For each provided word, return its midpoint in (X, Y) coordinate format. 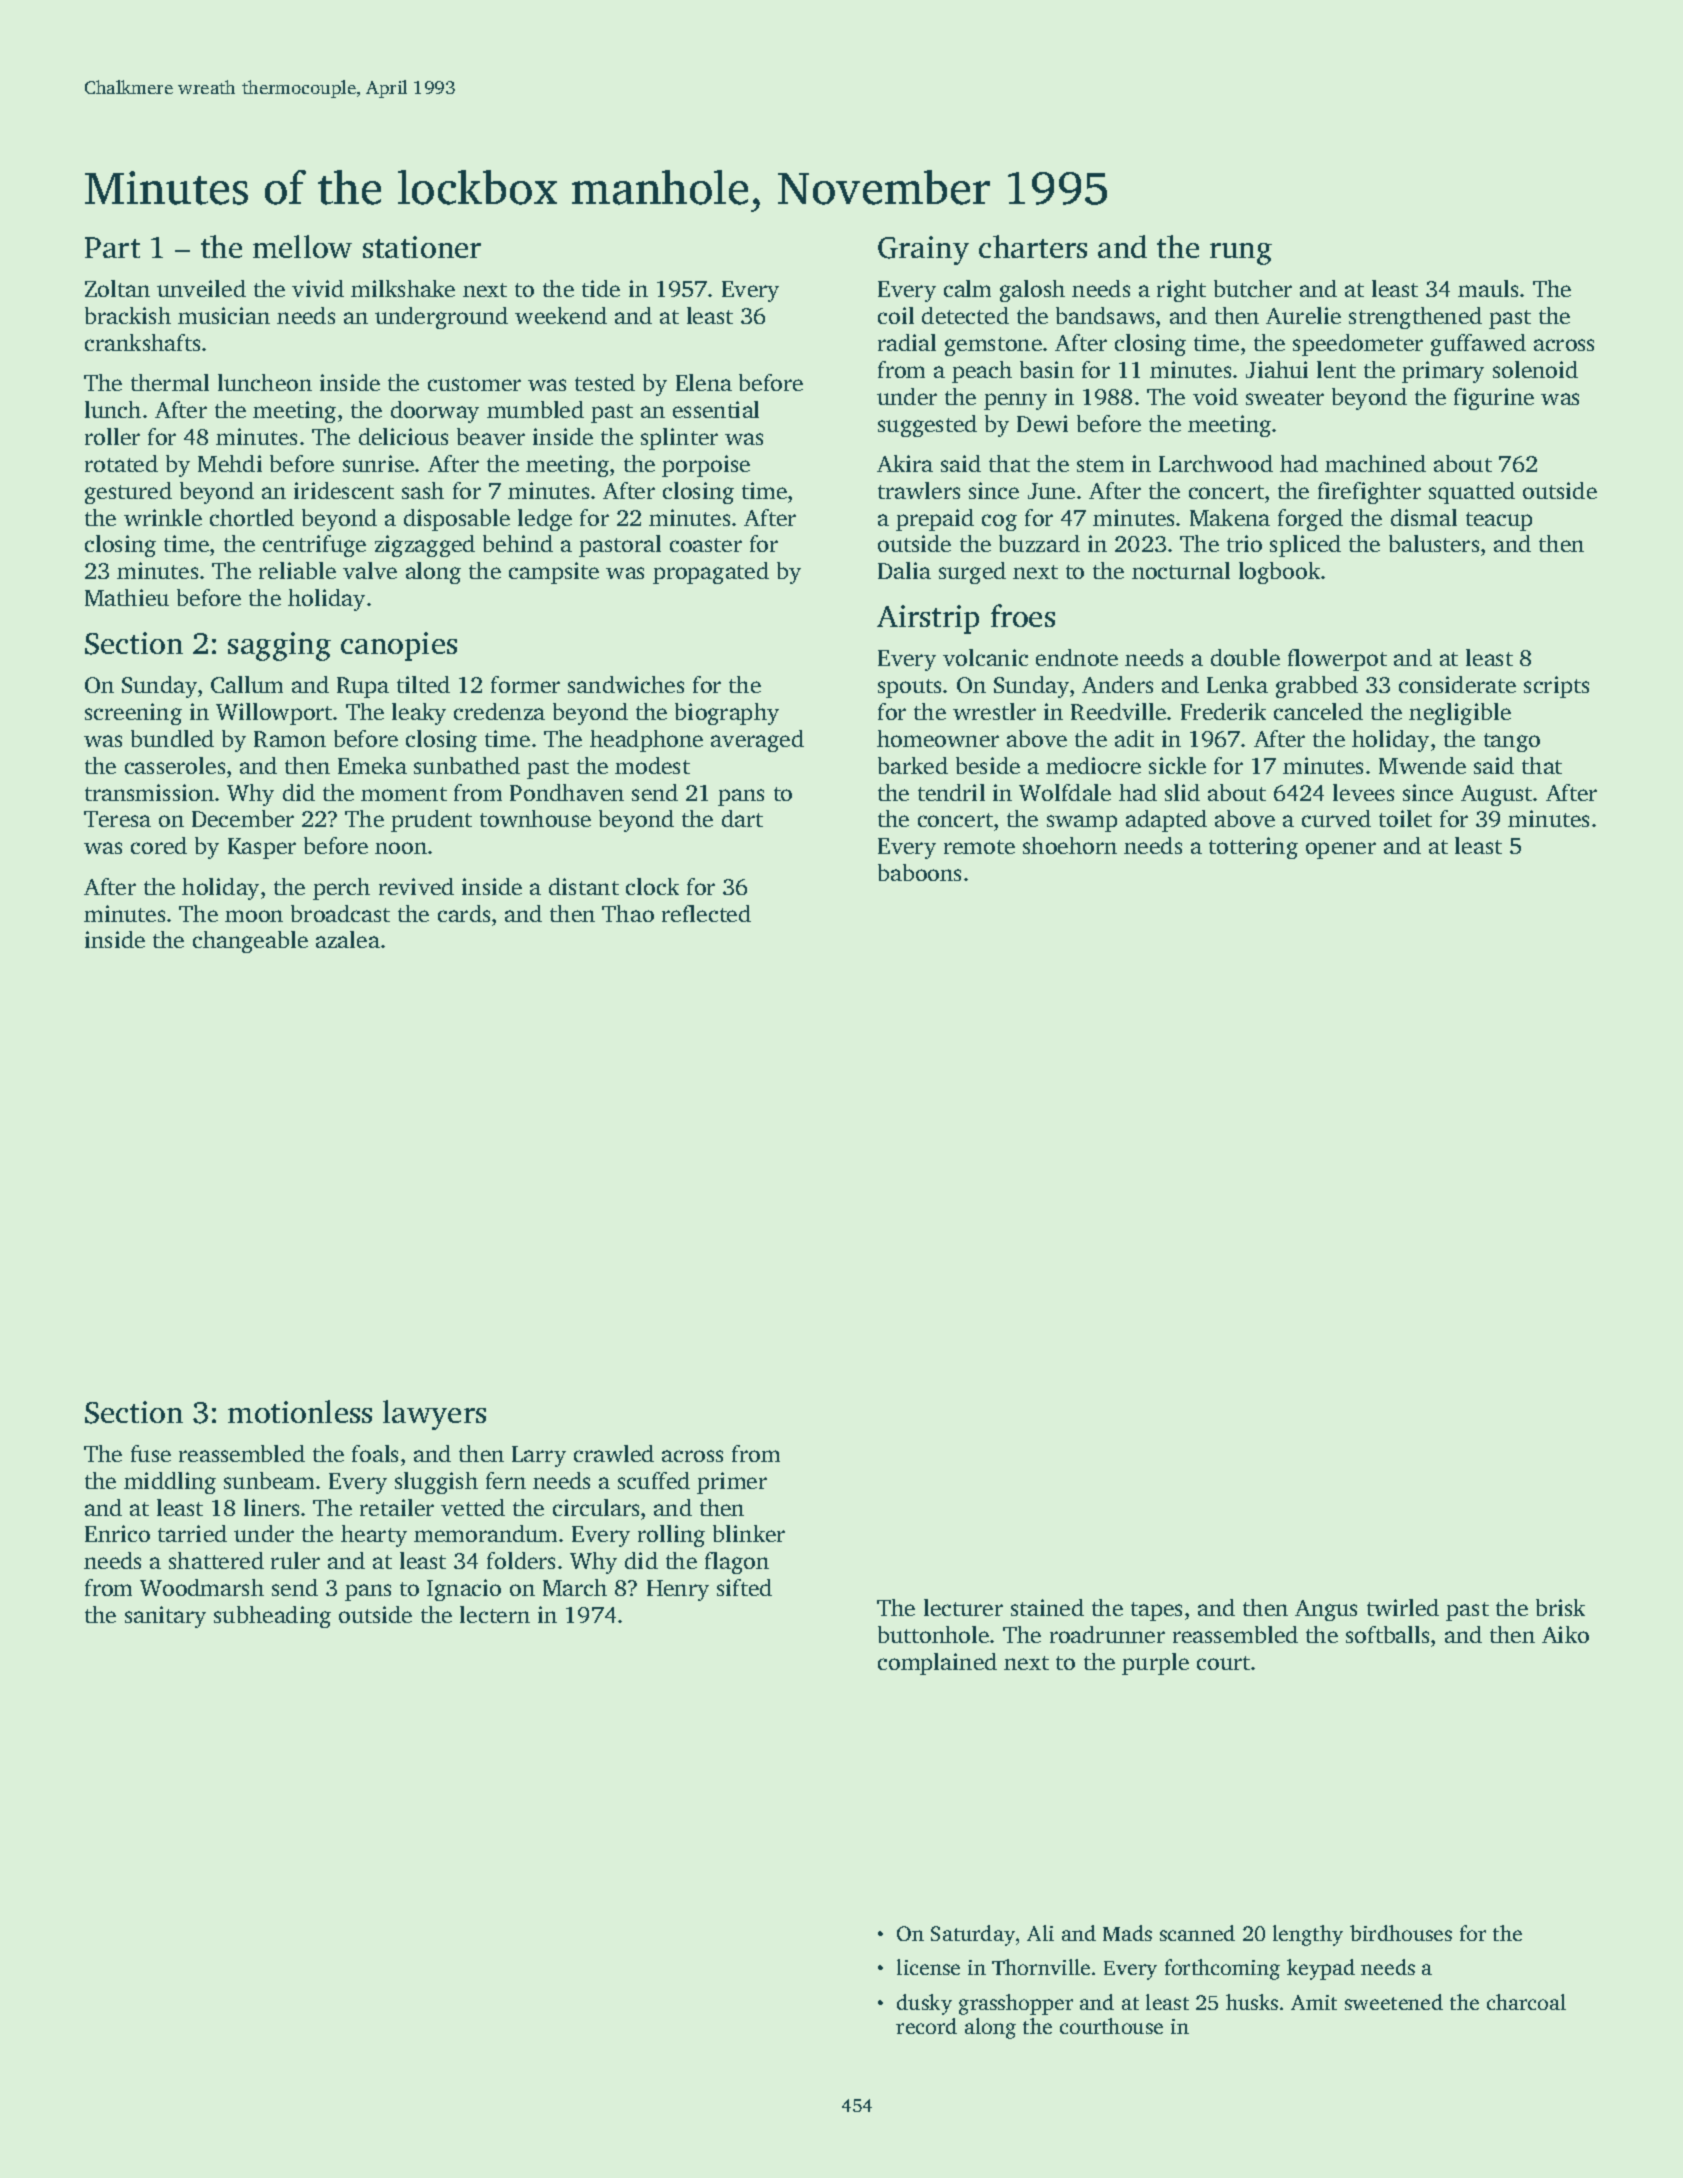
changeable (250, 942)
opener (1341, 850)
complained (937, 1664)
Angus (1326, 1610)
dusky (924, 2004)
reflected (706, 913)
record (926, 2026)
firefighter (1369, 493)
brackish (128, 315)
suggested (927, 426)
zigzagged (425, 546)
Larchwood (1216, 463)
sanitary (165, 1617)
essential (716, 409)
